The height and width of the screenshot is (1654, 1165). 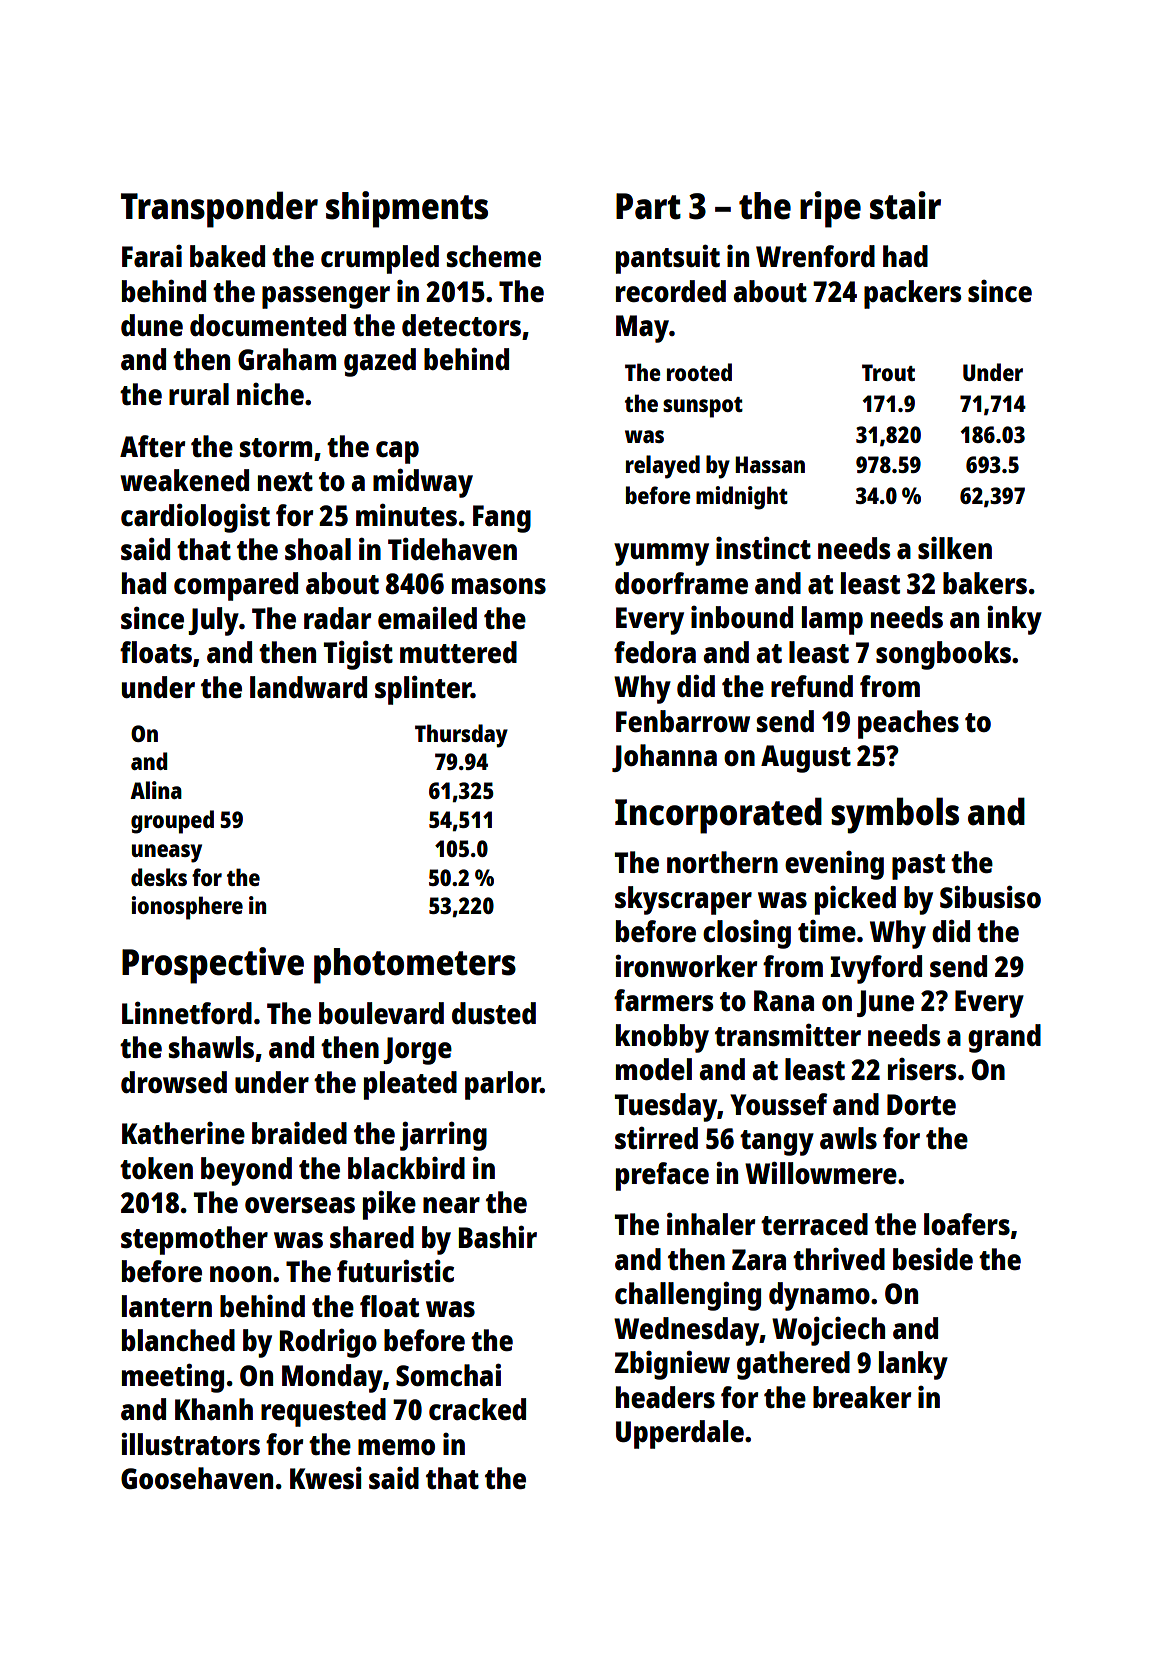 What do you see at coordinates (197, 1478) in the screenshot?
I see `Goosehaven` at bounding box center [197, 1478].
